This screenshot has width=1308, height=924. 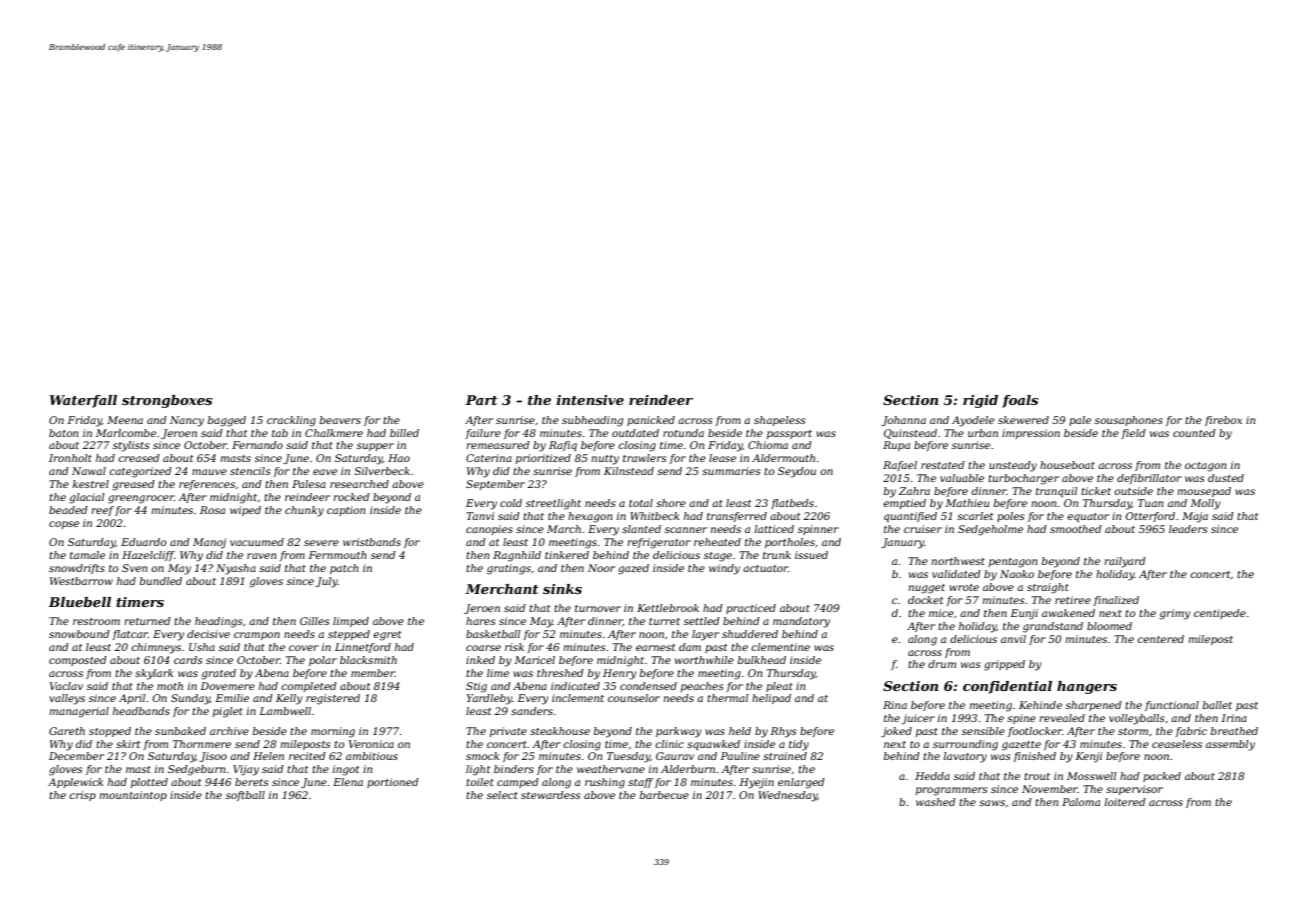 What do you see at coordinates (1149, 479) in the screenshot?
I see `defibrillator` at bounding box center [1149, 479].
